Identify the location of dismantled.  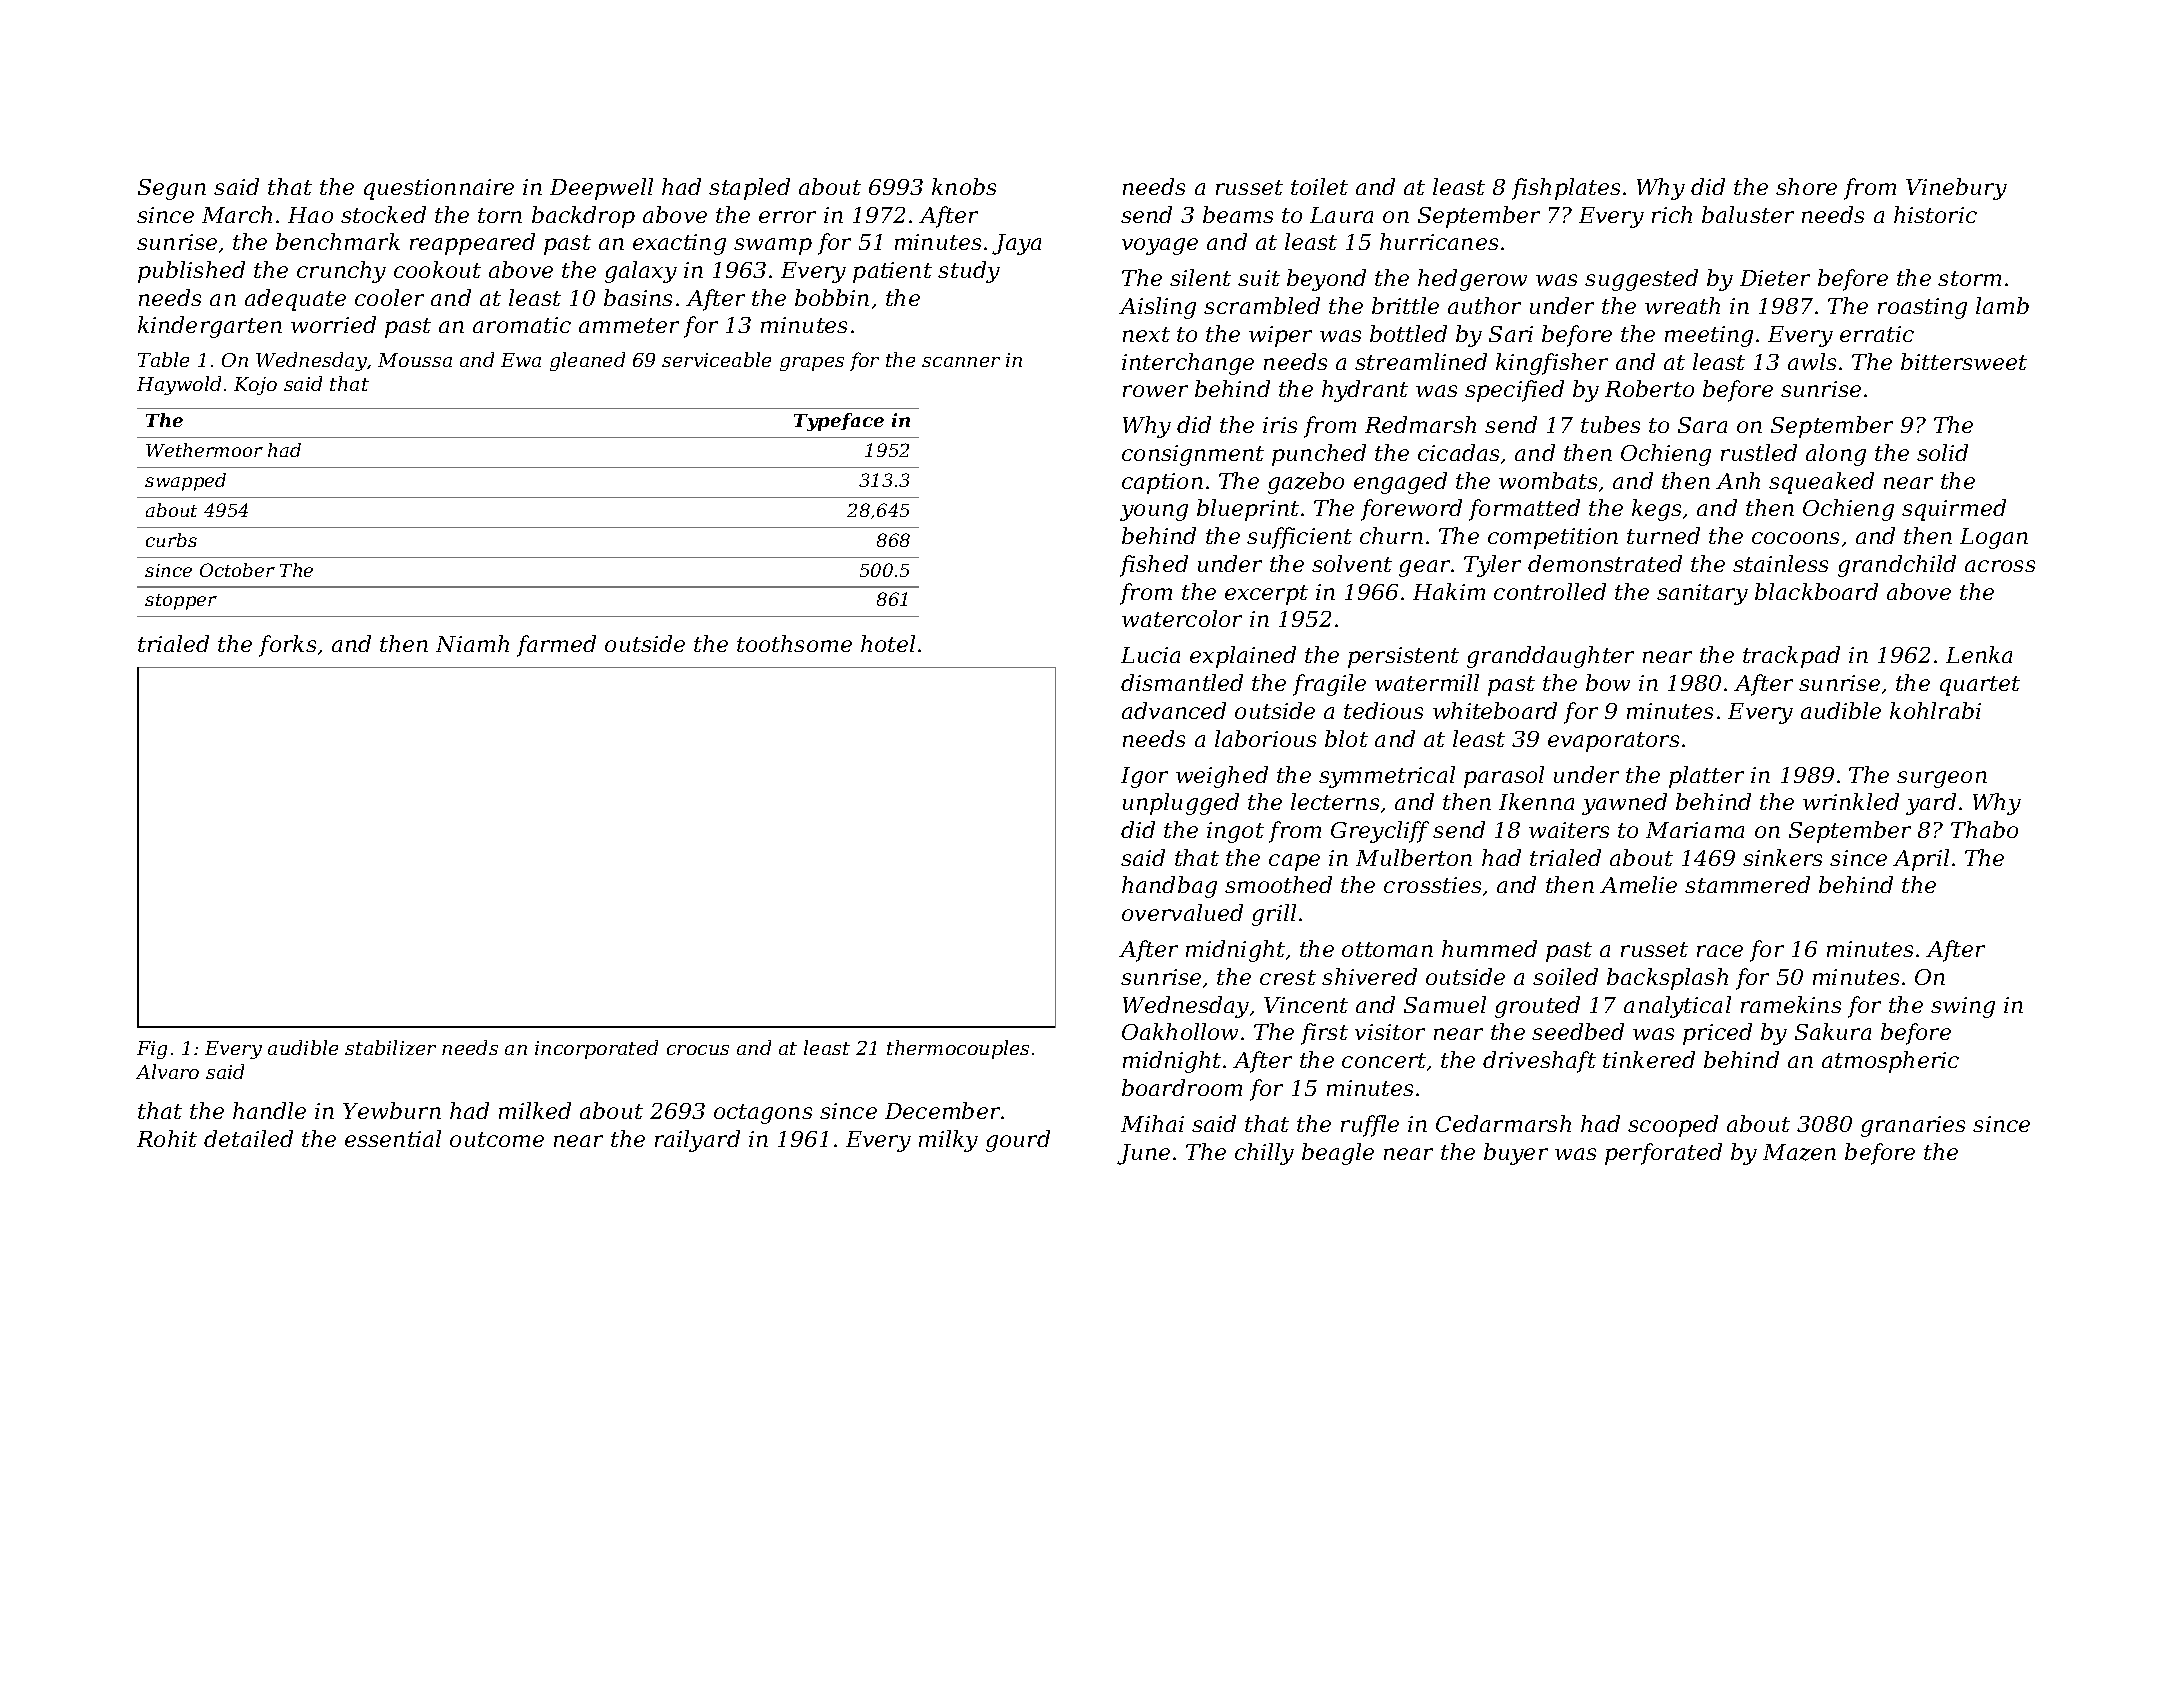
(1182, 682).
